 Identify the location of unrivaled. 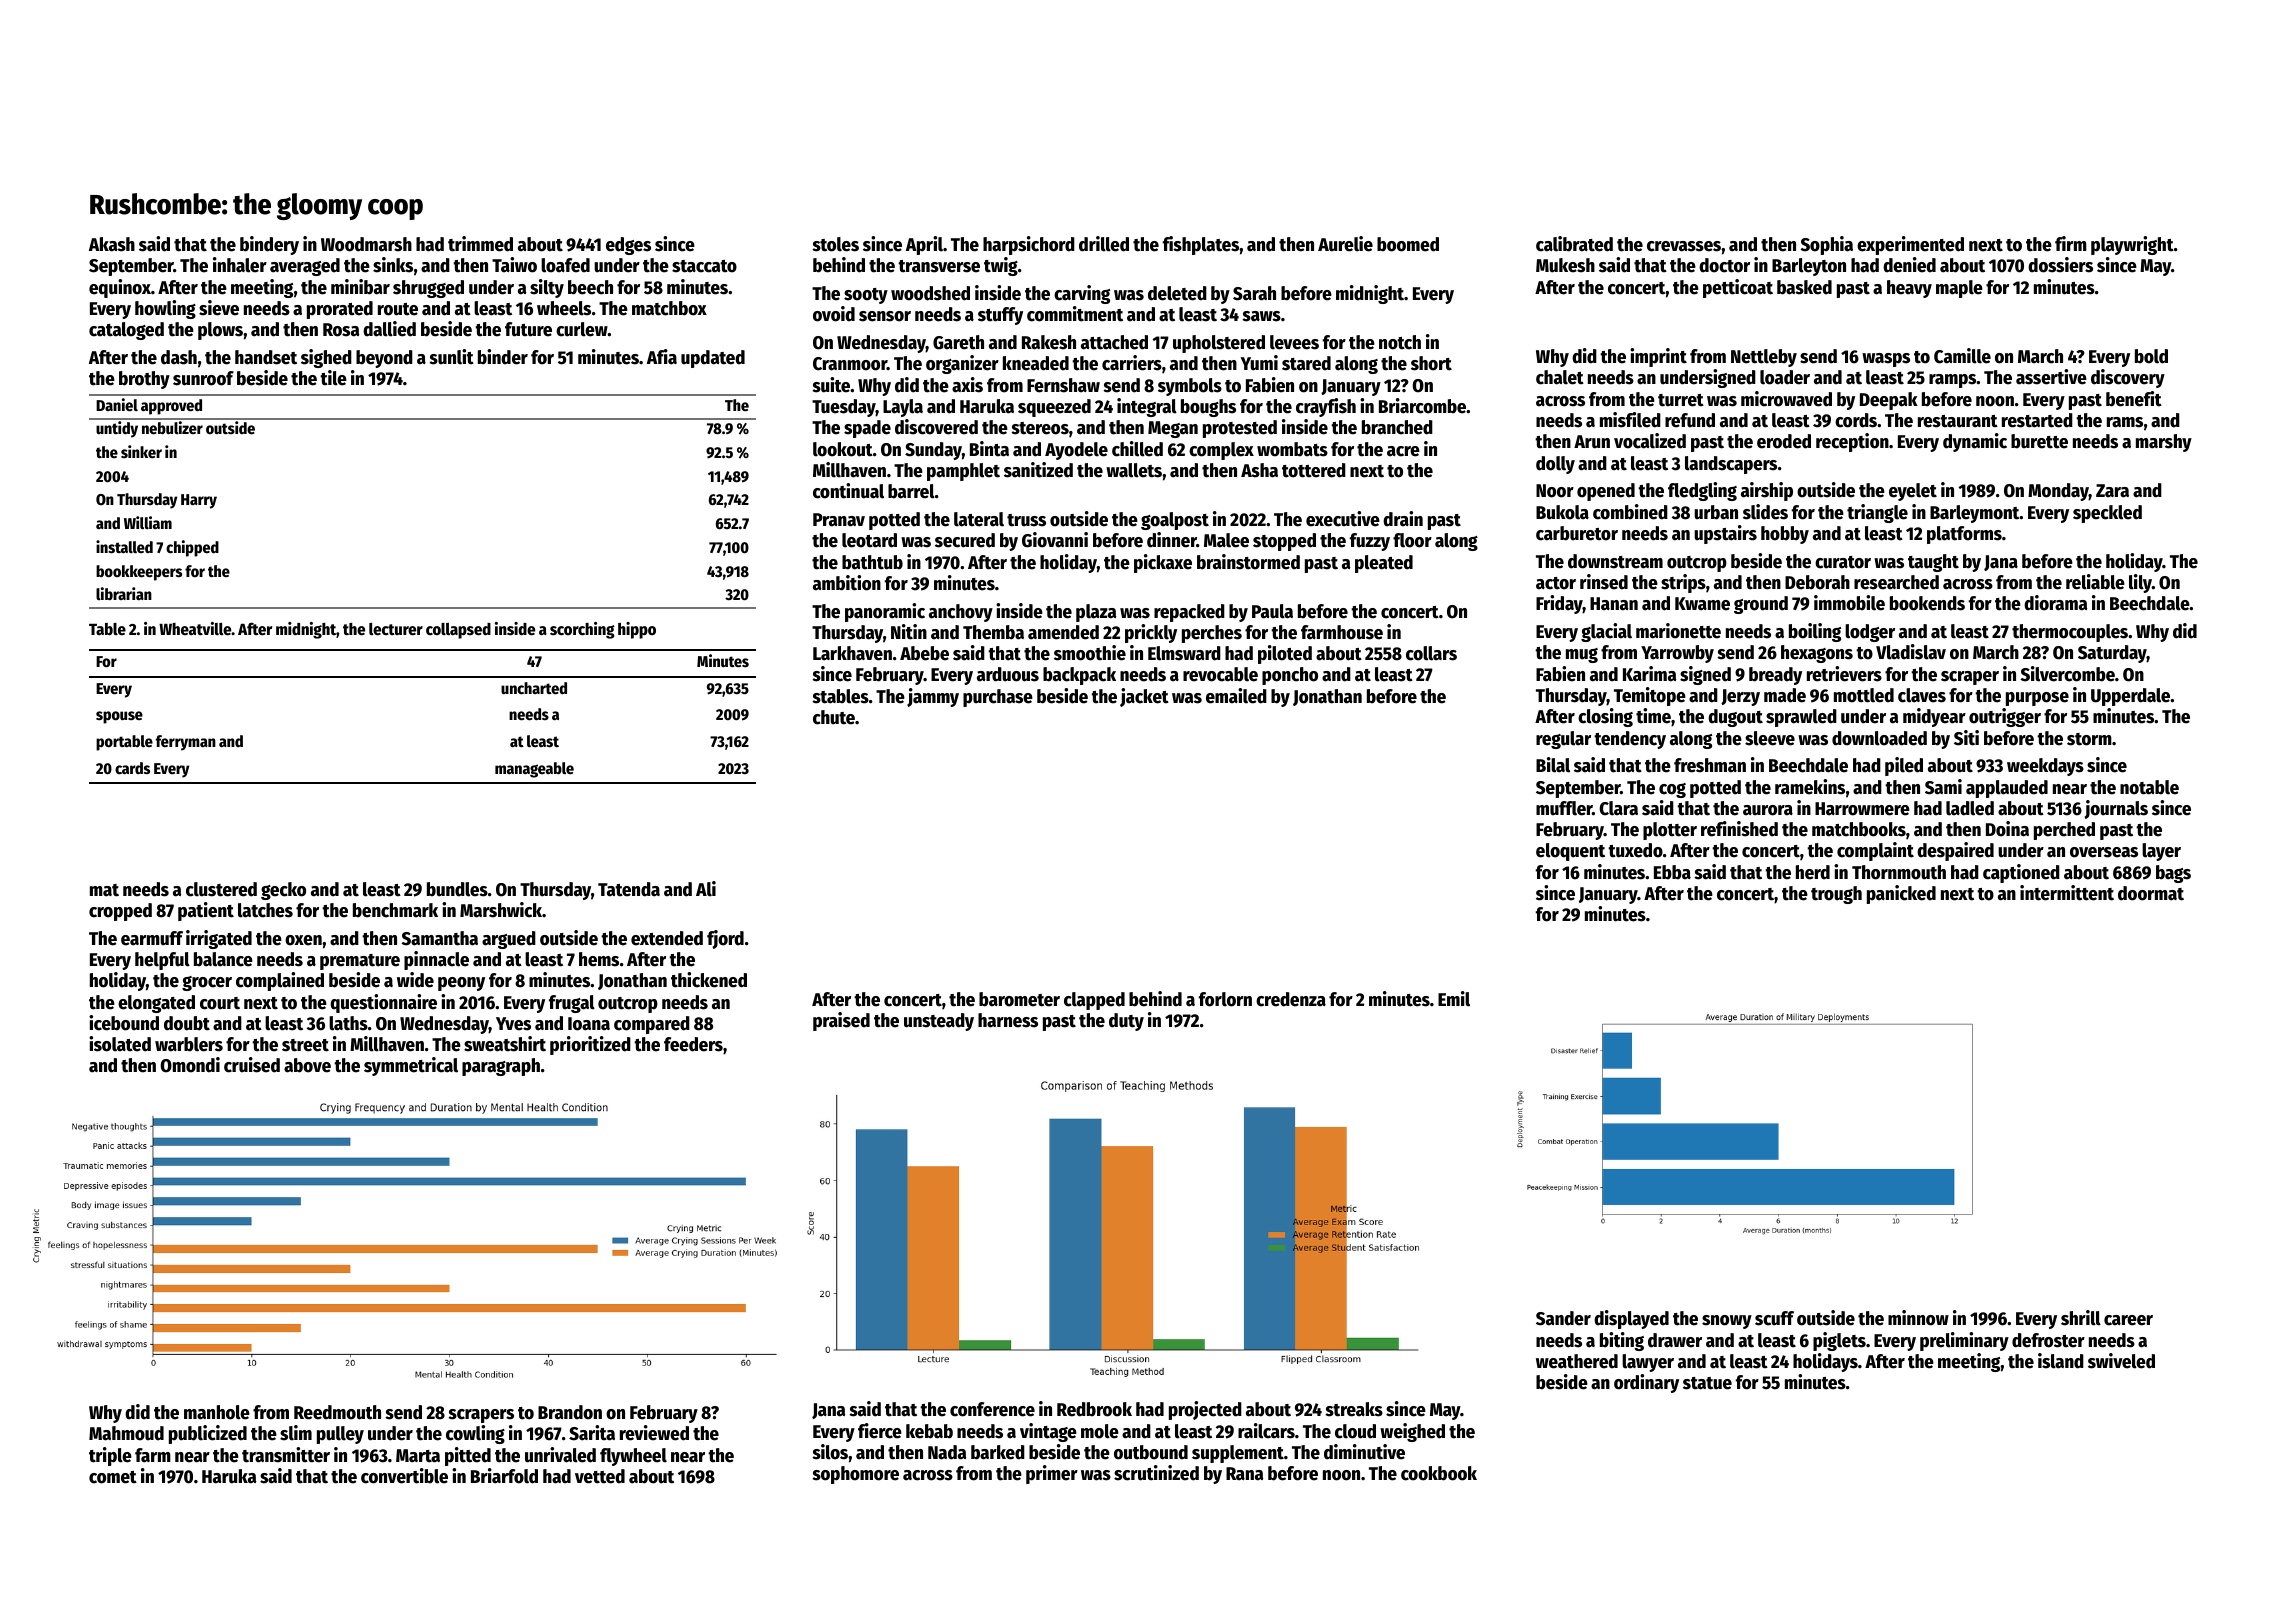
(560, 1455).
